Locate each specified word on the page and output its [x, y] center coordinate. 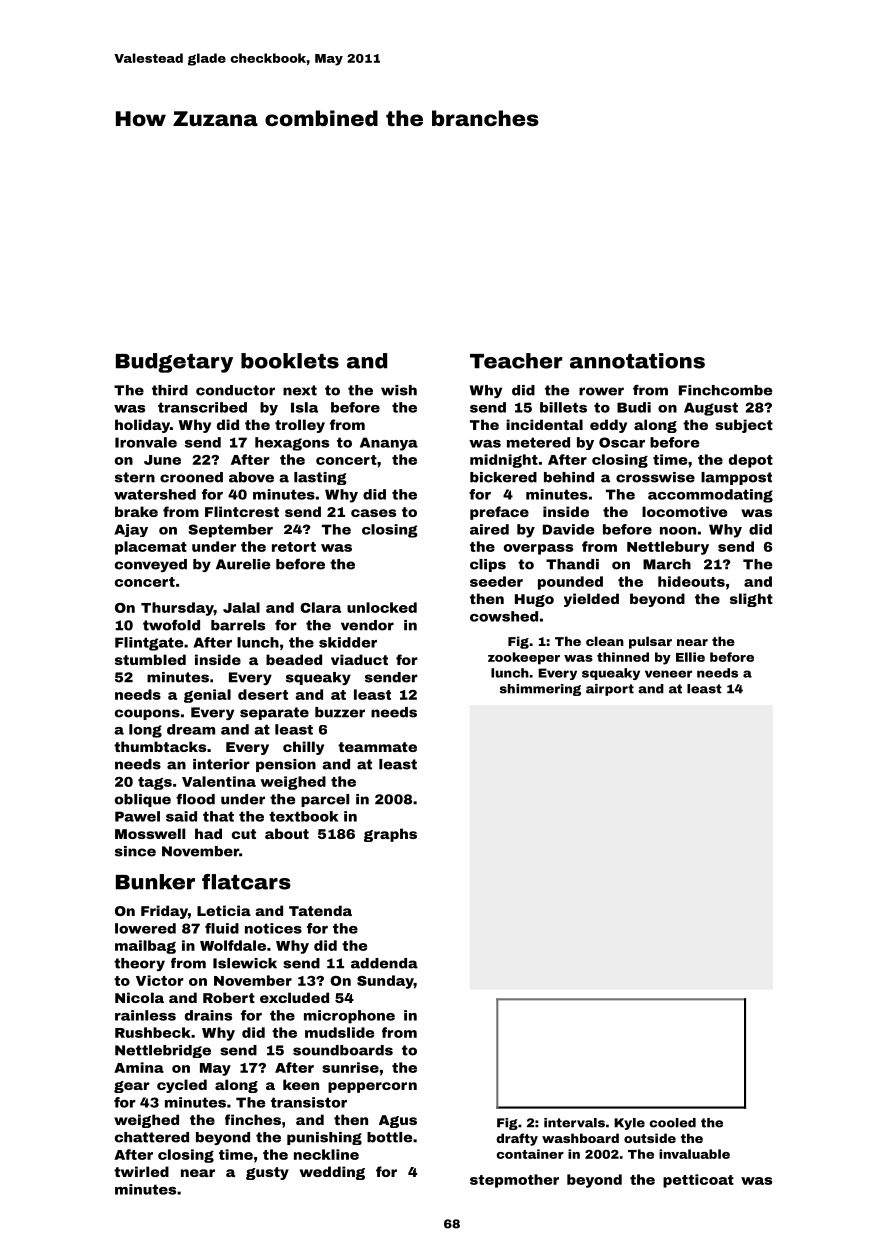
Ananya [389, 444]
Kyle [629, 1124]
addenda [384, 963]
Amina [139, 1067]
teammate [377, 747]
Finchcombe [725, 390]
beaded [294, 659]
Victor [160, 980]
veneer [668, 674]
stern [135, 477]
